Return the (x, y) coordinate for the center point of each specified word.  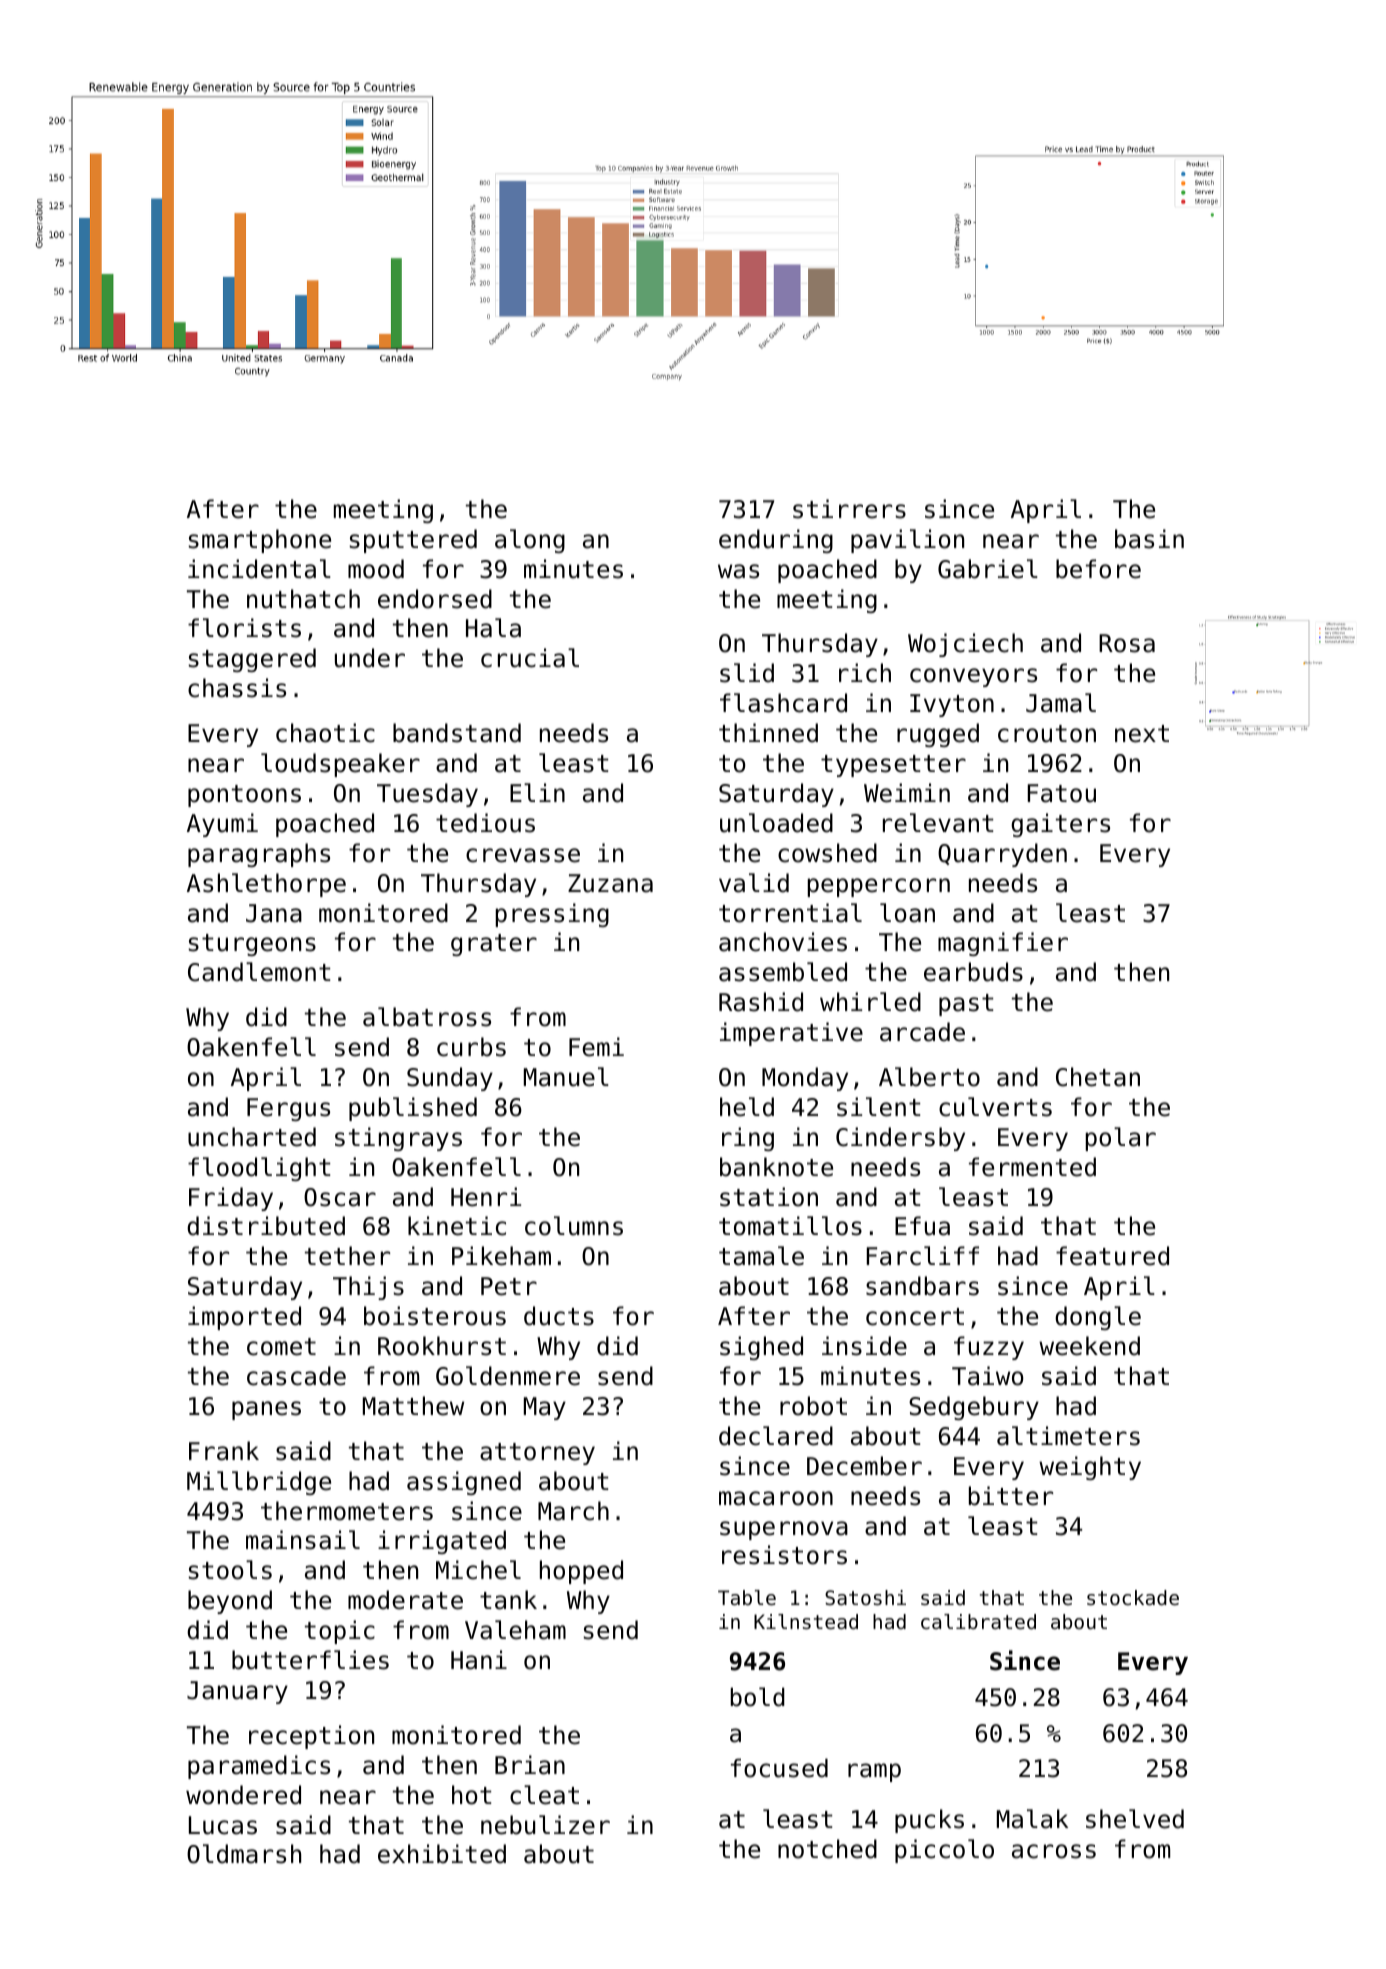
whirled (870, 1002)
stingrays (398, 1139)
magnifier (1003, 944)
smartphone (260, 541)
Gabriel (988, 569)
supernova (784, 1530)
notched (827, 1849)
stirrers (849, 509)
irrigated (442, 1542)
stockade (1133, 1598)
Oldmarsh (244, 1854)
